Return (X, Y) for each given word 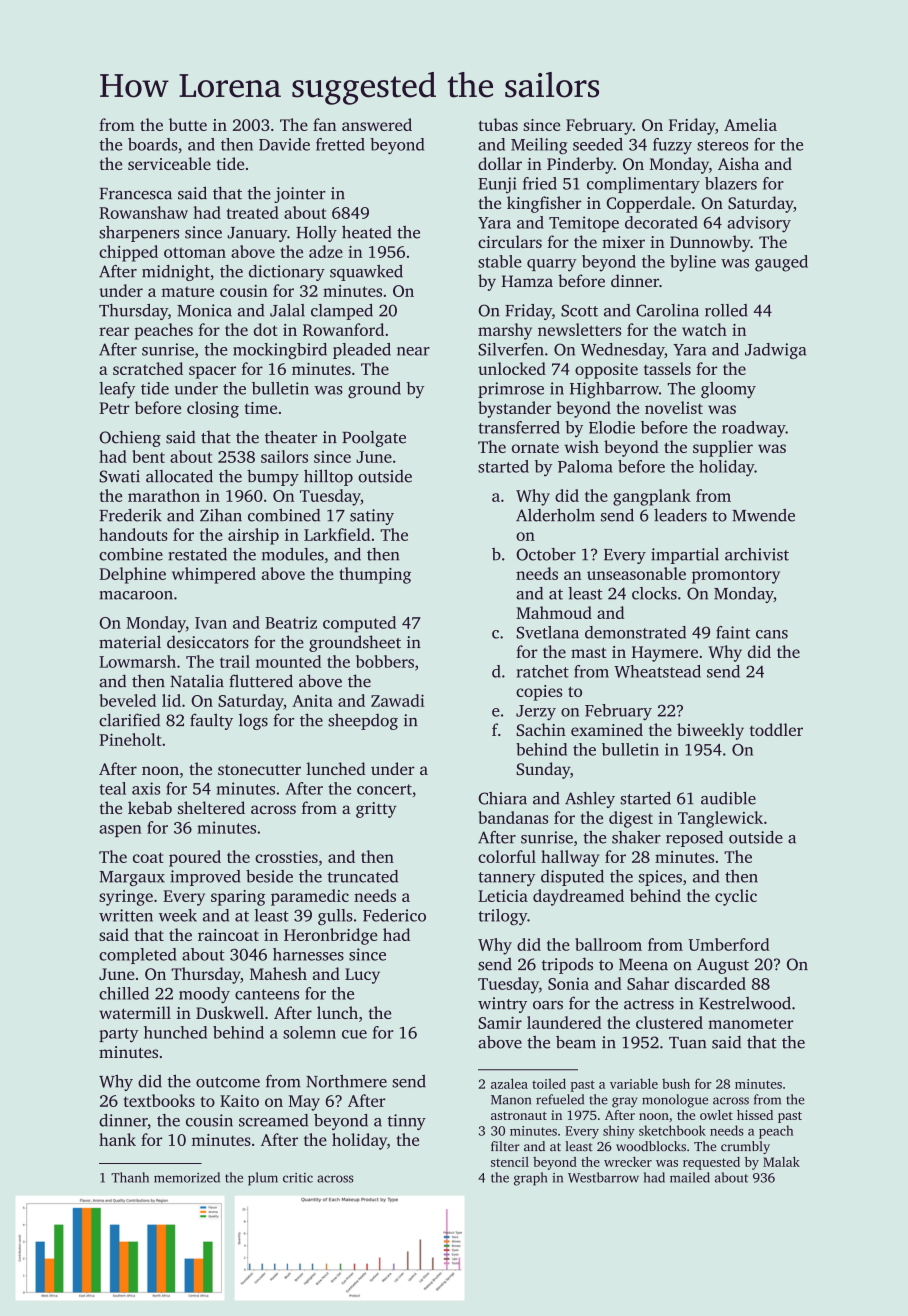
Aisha (738, 163)
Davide (284, 144)
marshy (505, 331)
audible (728, 798)
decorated (661, 222)
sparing (238, 898)
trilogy (502, 917)
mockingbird (280, 351)
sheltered (211, 807)
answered (377, 124)
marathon (164, 495)
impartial (685, 556)
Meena (643, 965)
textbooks (159, 1100)
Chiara (502, 798)
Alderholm (555, 515)
